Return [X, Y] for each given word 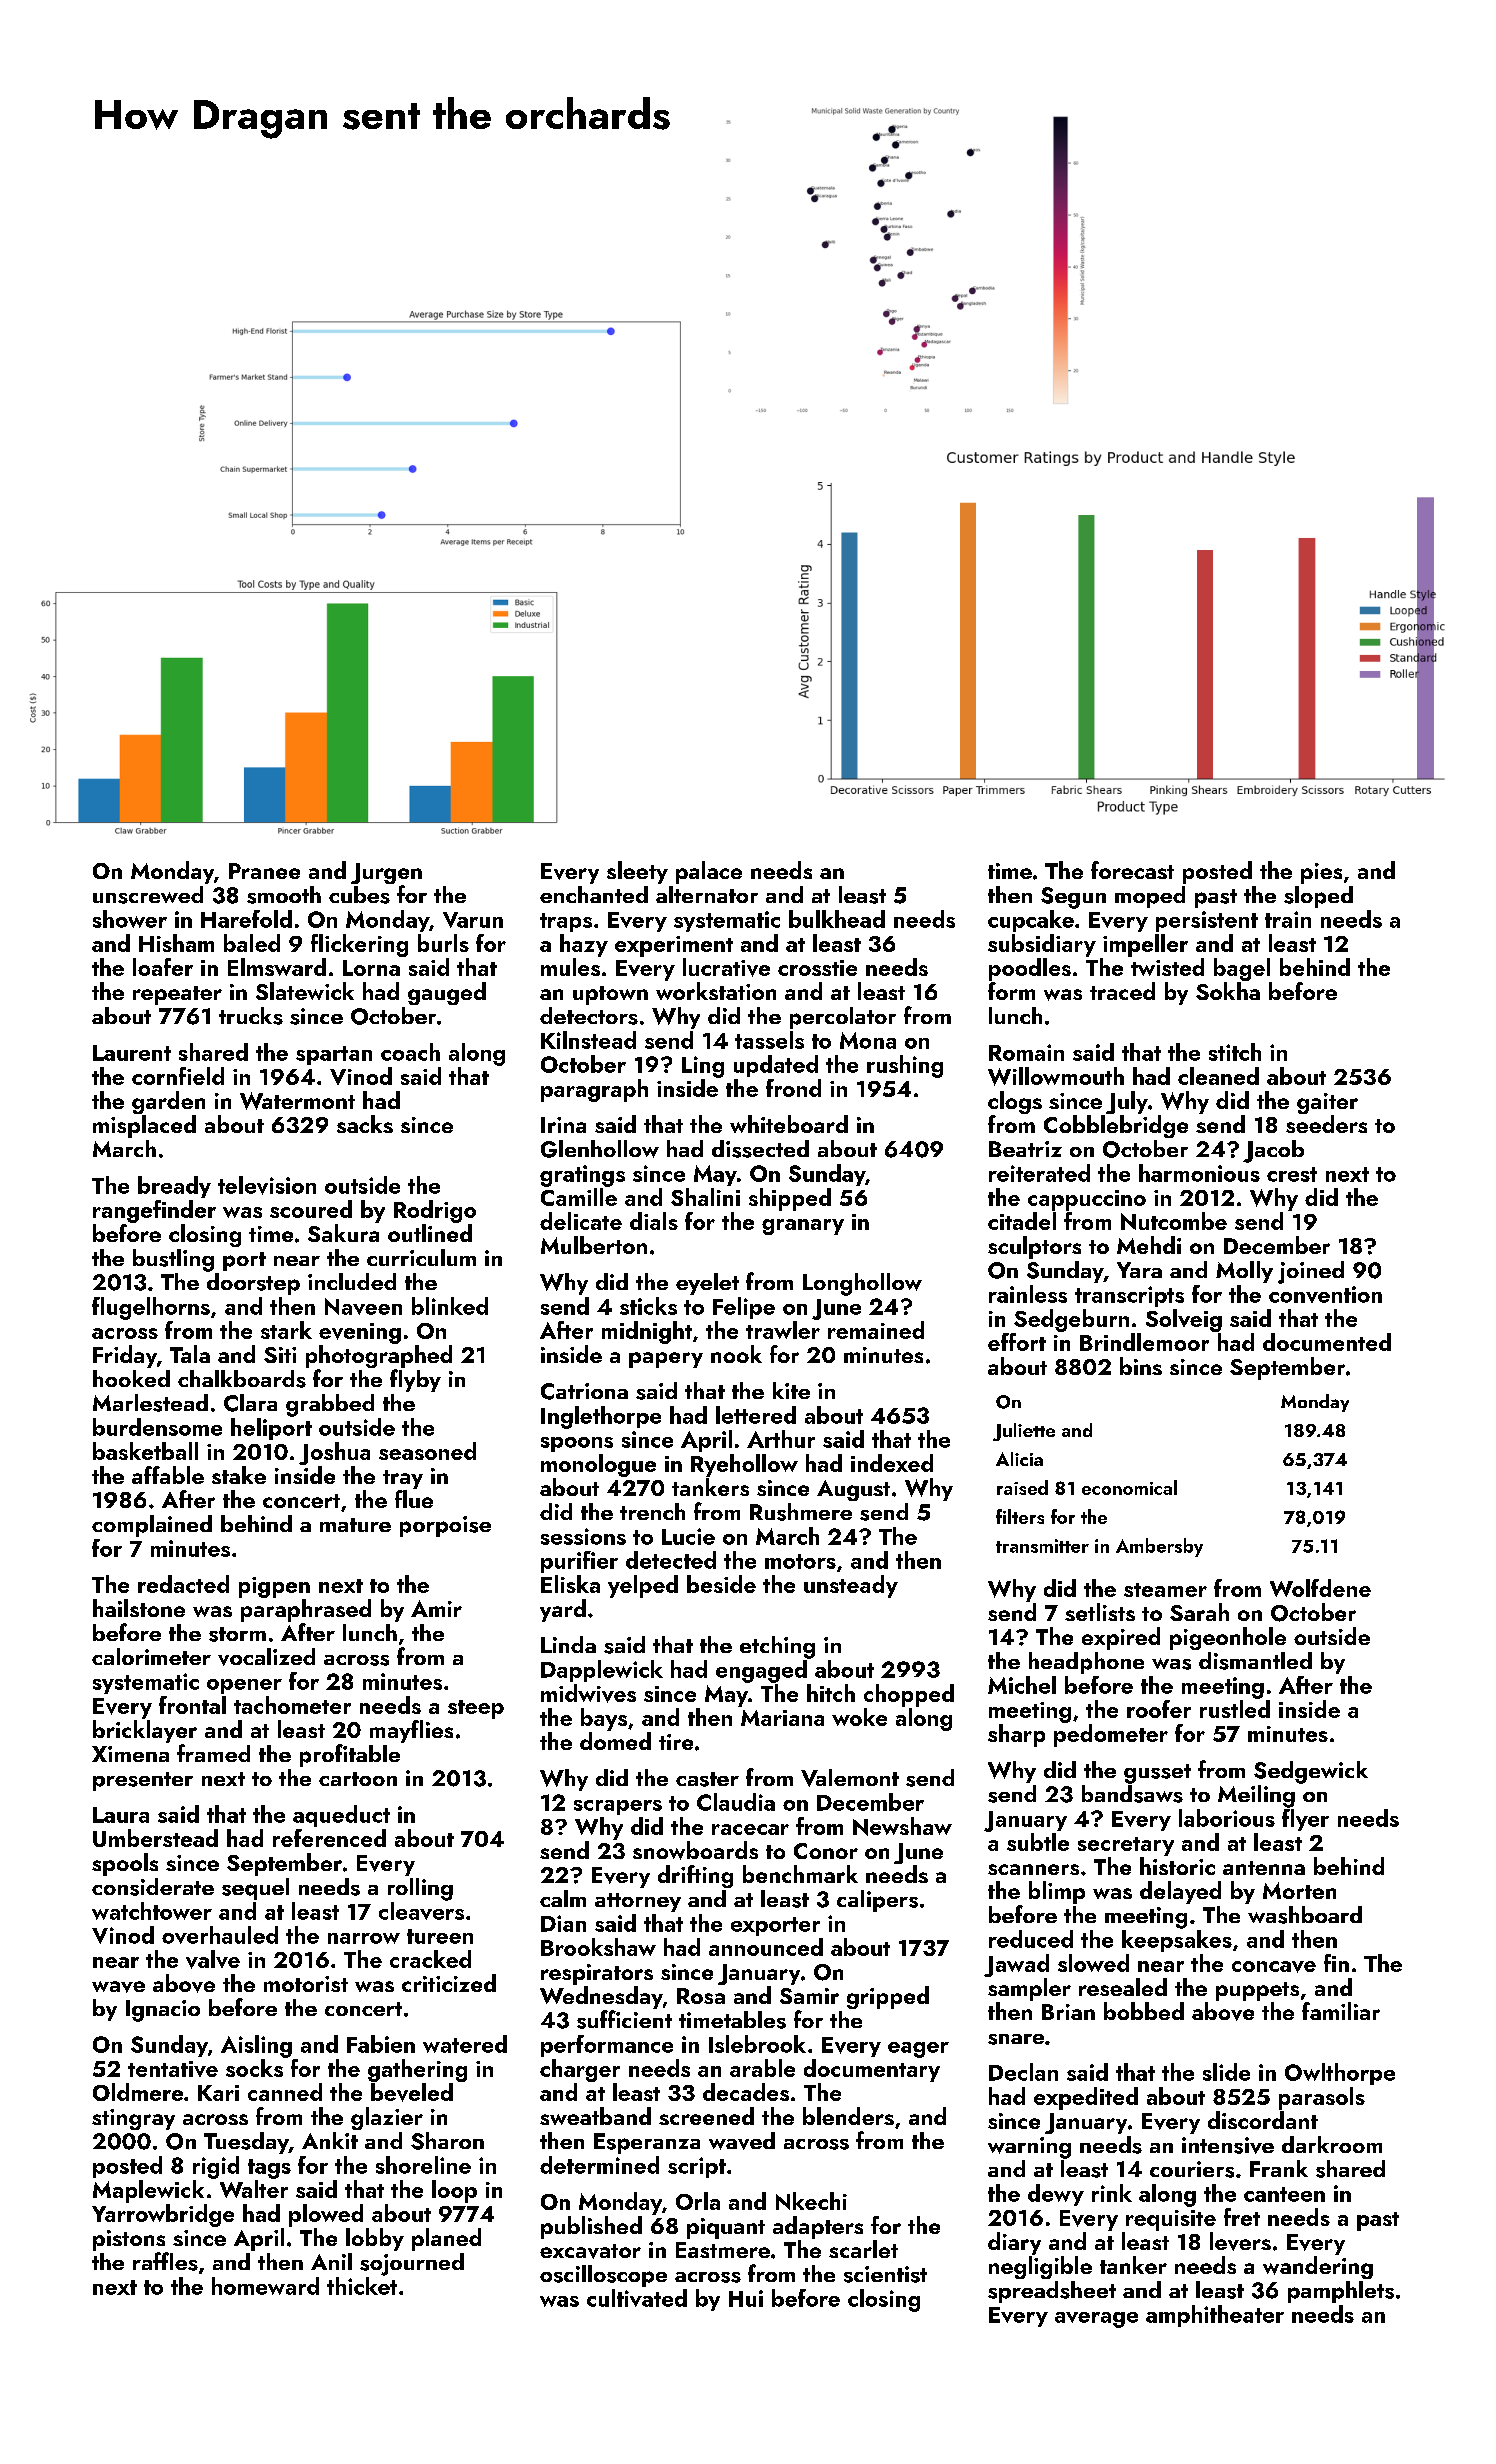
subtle [1038, 1842]
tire [676, 1742]
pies [1321, 873]
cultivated [637, 2298]
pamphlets [1341, 2292]
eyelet [707, 1284]
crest [1292, 1174]
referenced [329, 1838]
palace [709, 872]
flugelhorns [151, 1308]
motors [800, 1561]
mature [355, 1525]
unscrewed [148, 895]
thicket [362, 2286]
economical [1129, 1487]
